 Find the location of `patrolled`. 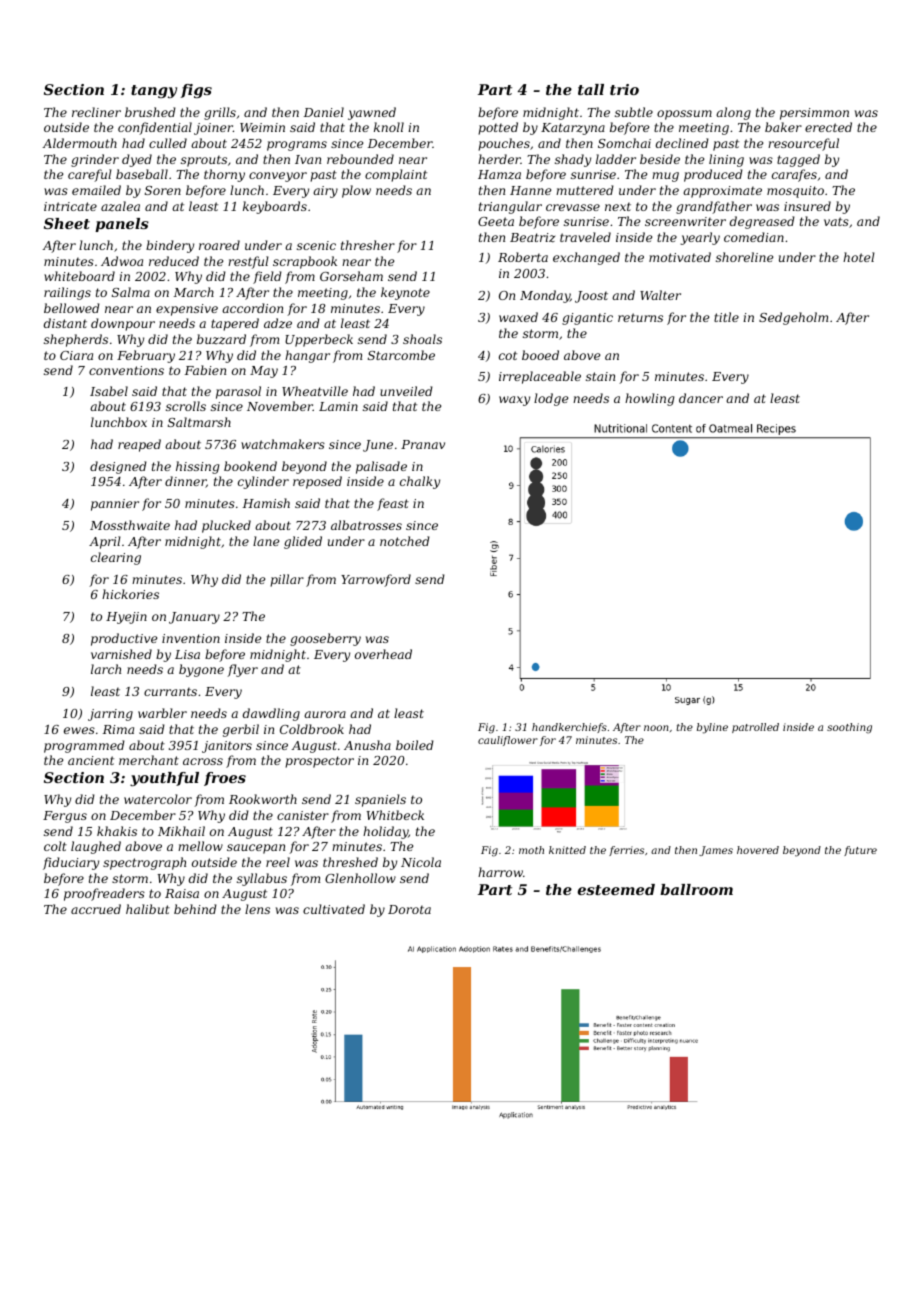

patrolled is located at coordinates (755, 728).
